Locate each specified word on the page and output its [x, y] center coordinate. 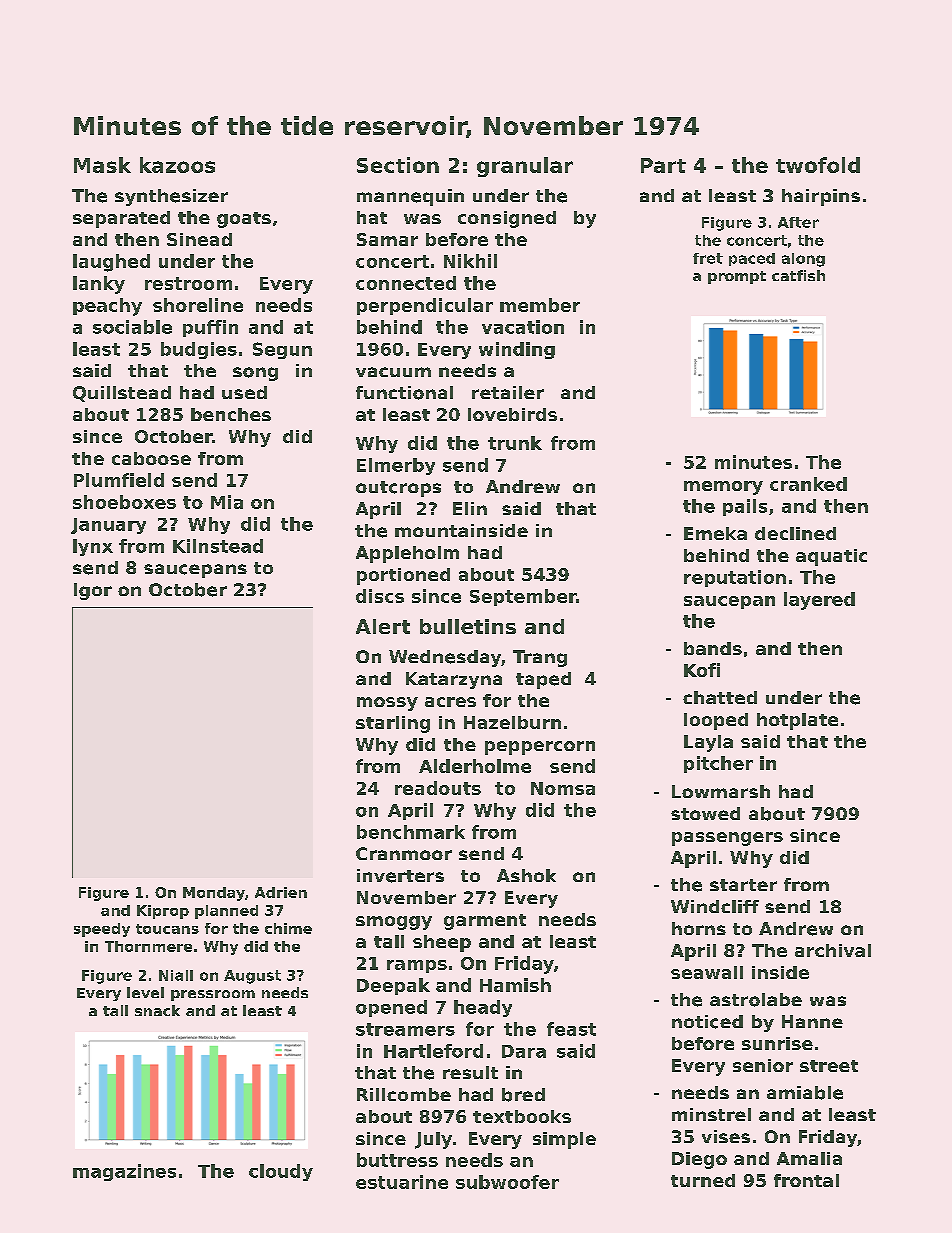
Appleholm [407, 554]
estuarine [402, 1182]
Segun [282, 350]
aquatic [831, 557]
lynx [93, 547]
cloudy [281, 1172]
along [803, 260]
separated [121, 219]
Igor [93, 591]
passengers [727, 839]
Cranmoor [404, 853]
